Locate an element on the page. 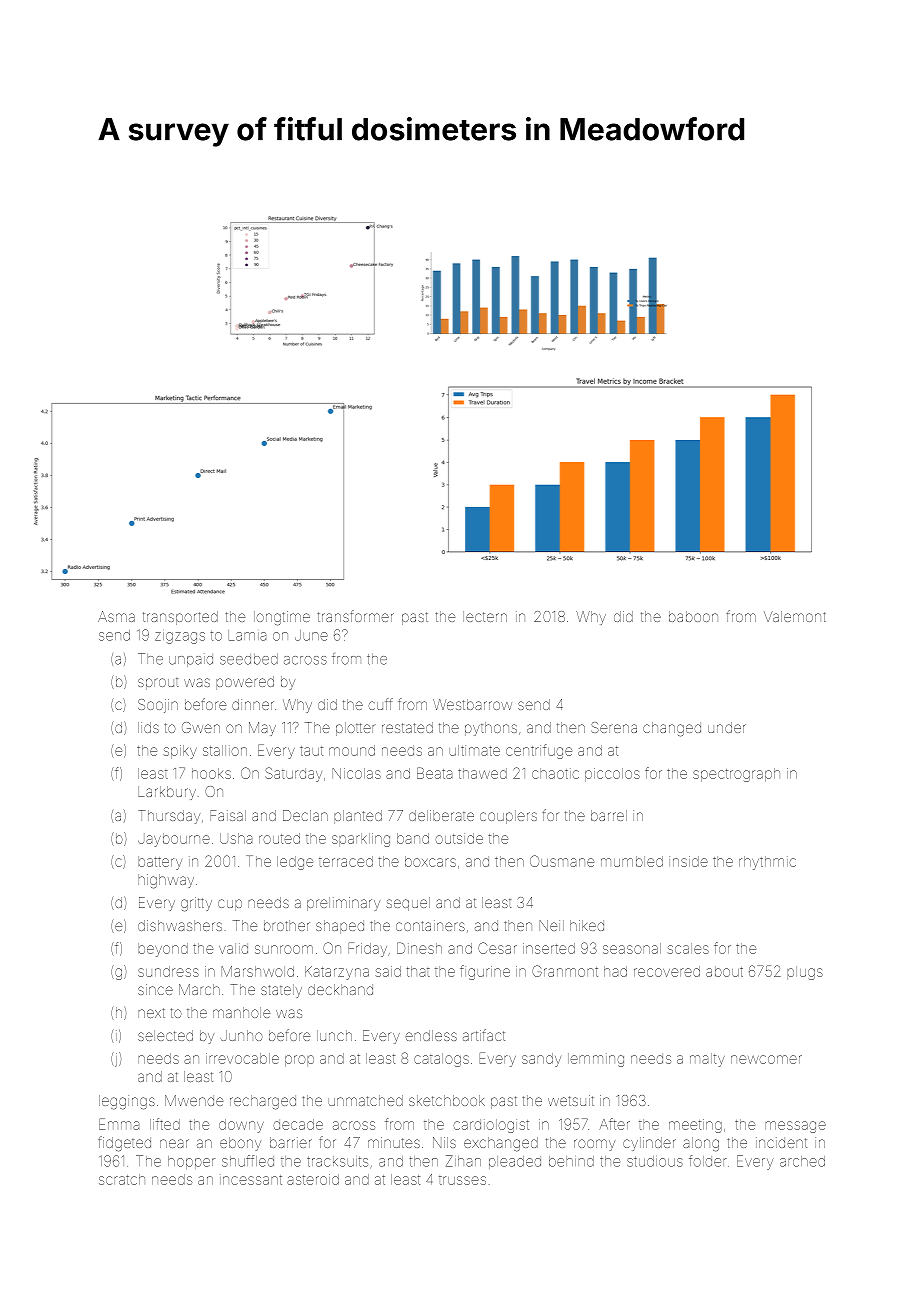 The height and width of the document is (1308, 924). wetsuit is located at coordinates (571, 1100).
